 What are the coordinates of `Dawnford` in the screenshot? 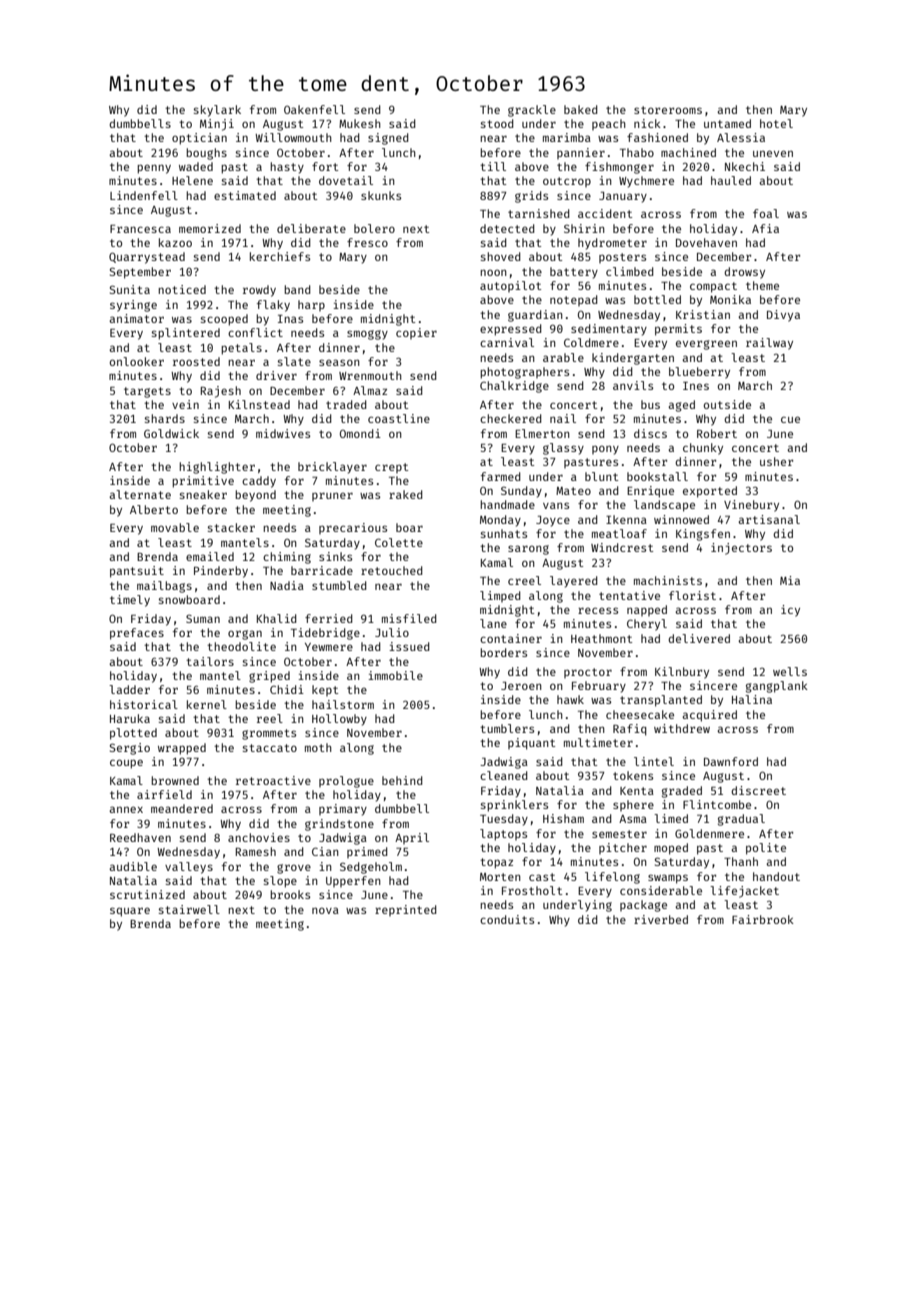 It's located at (731, 761).
